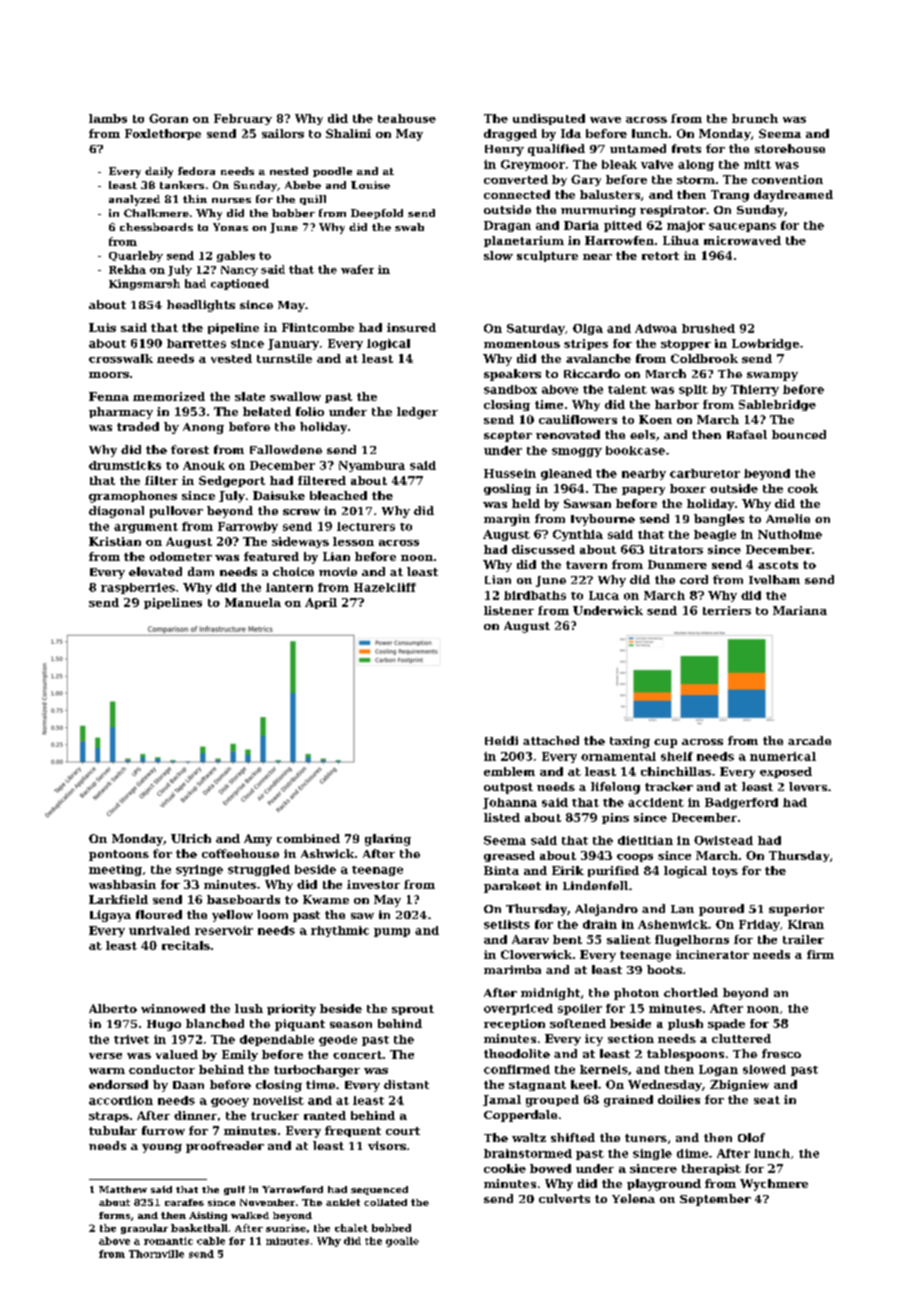 Image resolution: width=924 pixels, height=1308 pixels. Describe the element at coordinates (387, 1145) in the screenshot. I see `visors` at that location.
